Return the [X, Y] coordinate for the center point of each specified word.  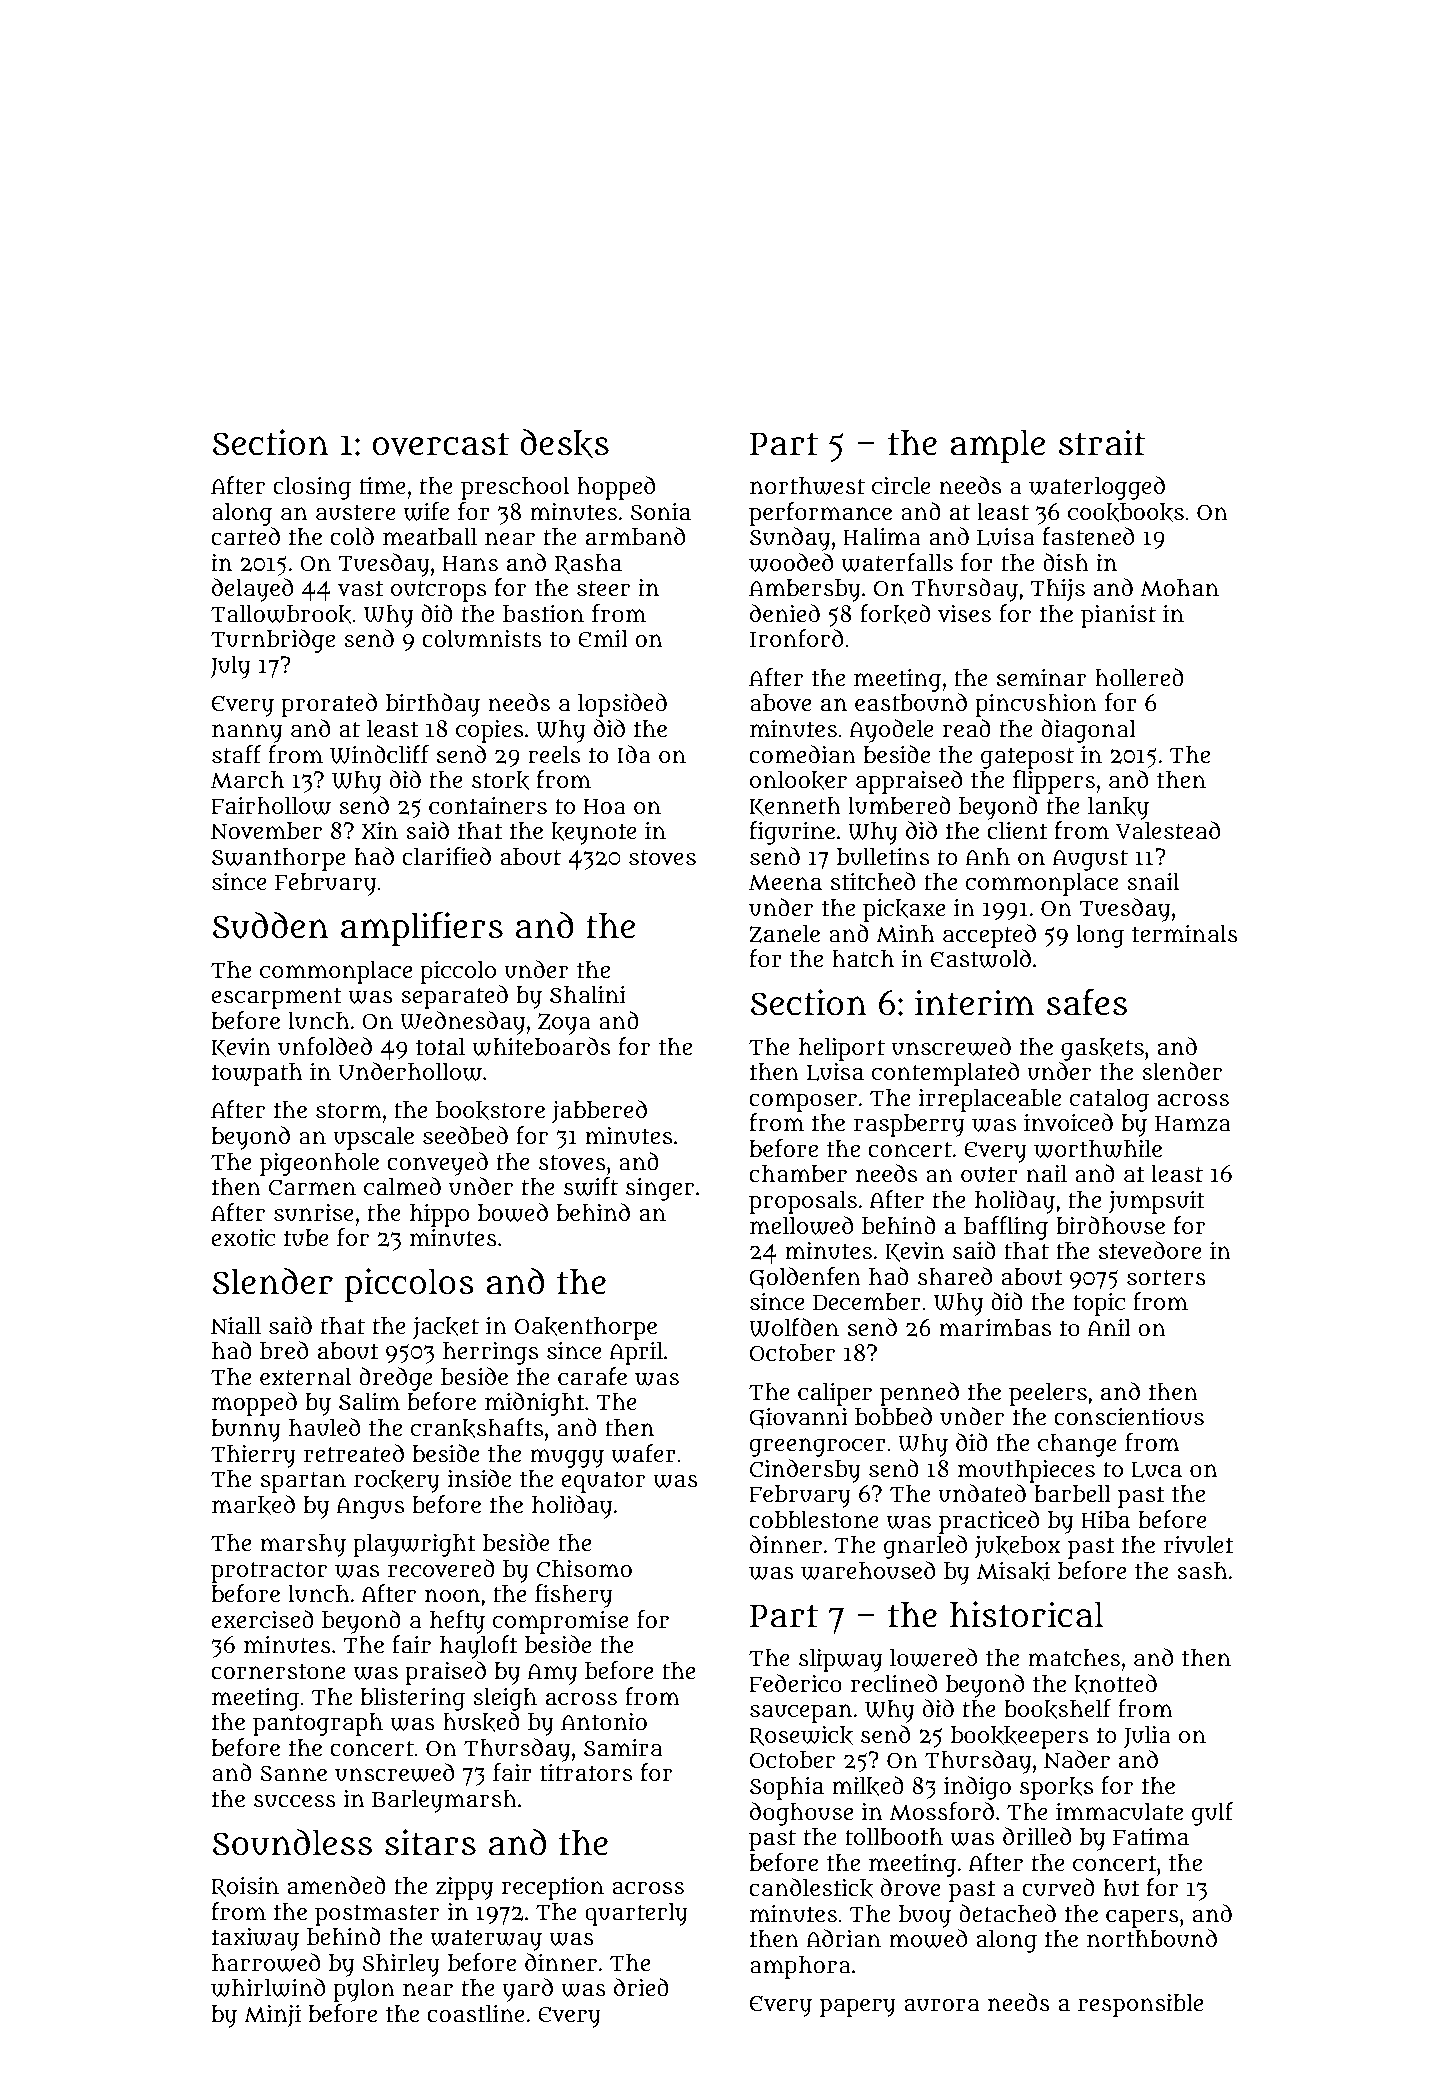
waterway [486, 1940]
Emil [603, 638]
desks [564, 443]
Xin [380, 830]
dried [641, 1987]
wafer [643, 1453]
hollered [1139, 677]
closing [312, 488]
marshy [303, 1545]
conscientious [1129, 1416]
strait [1102, 442]
